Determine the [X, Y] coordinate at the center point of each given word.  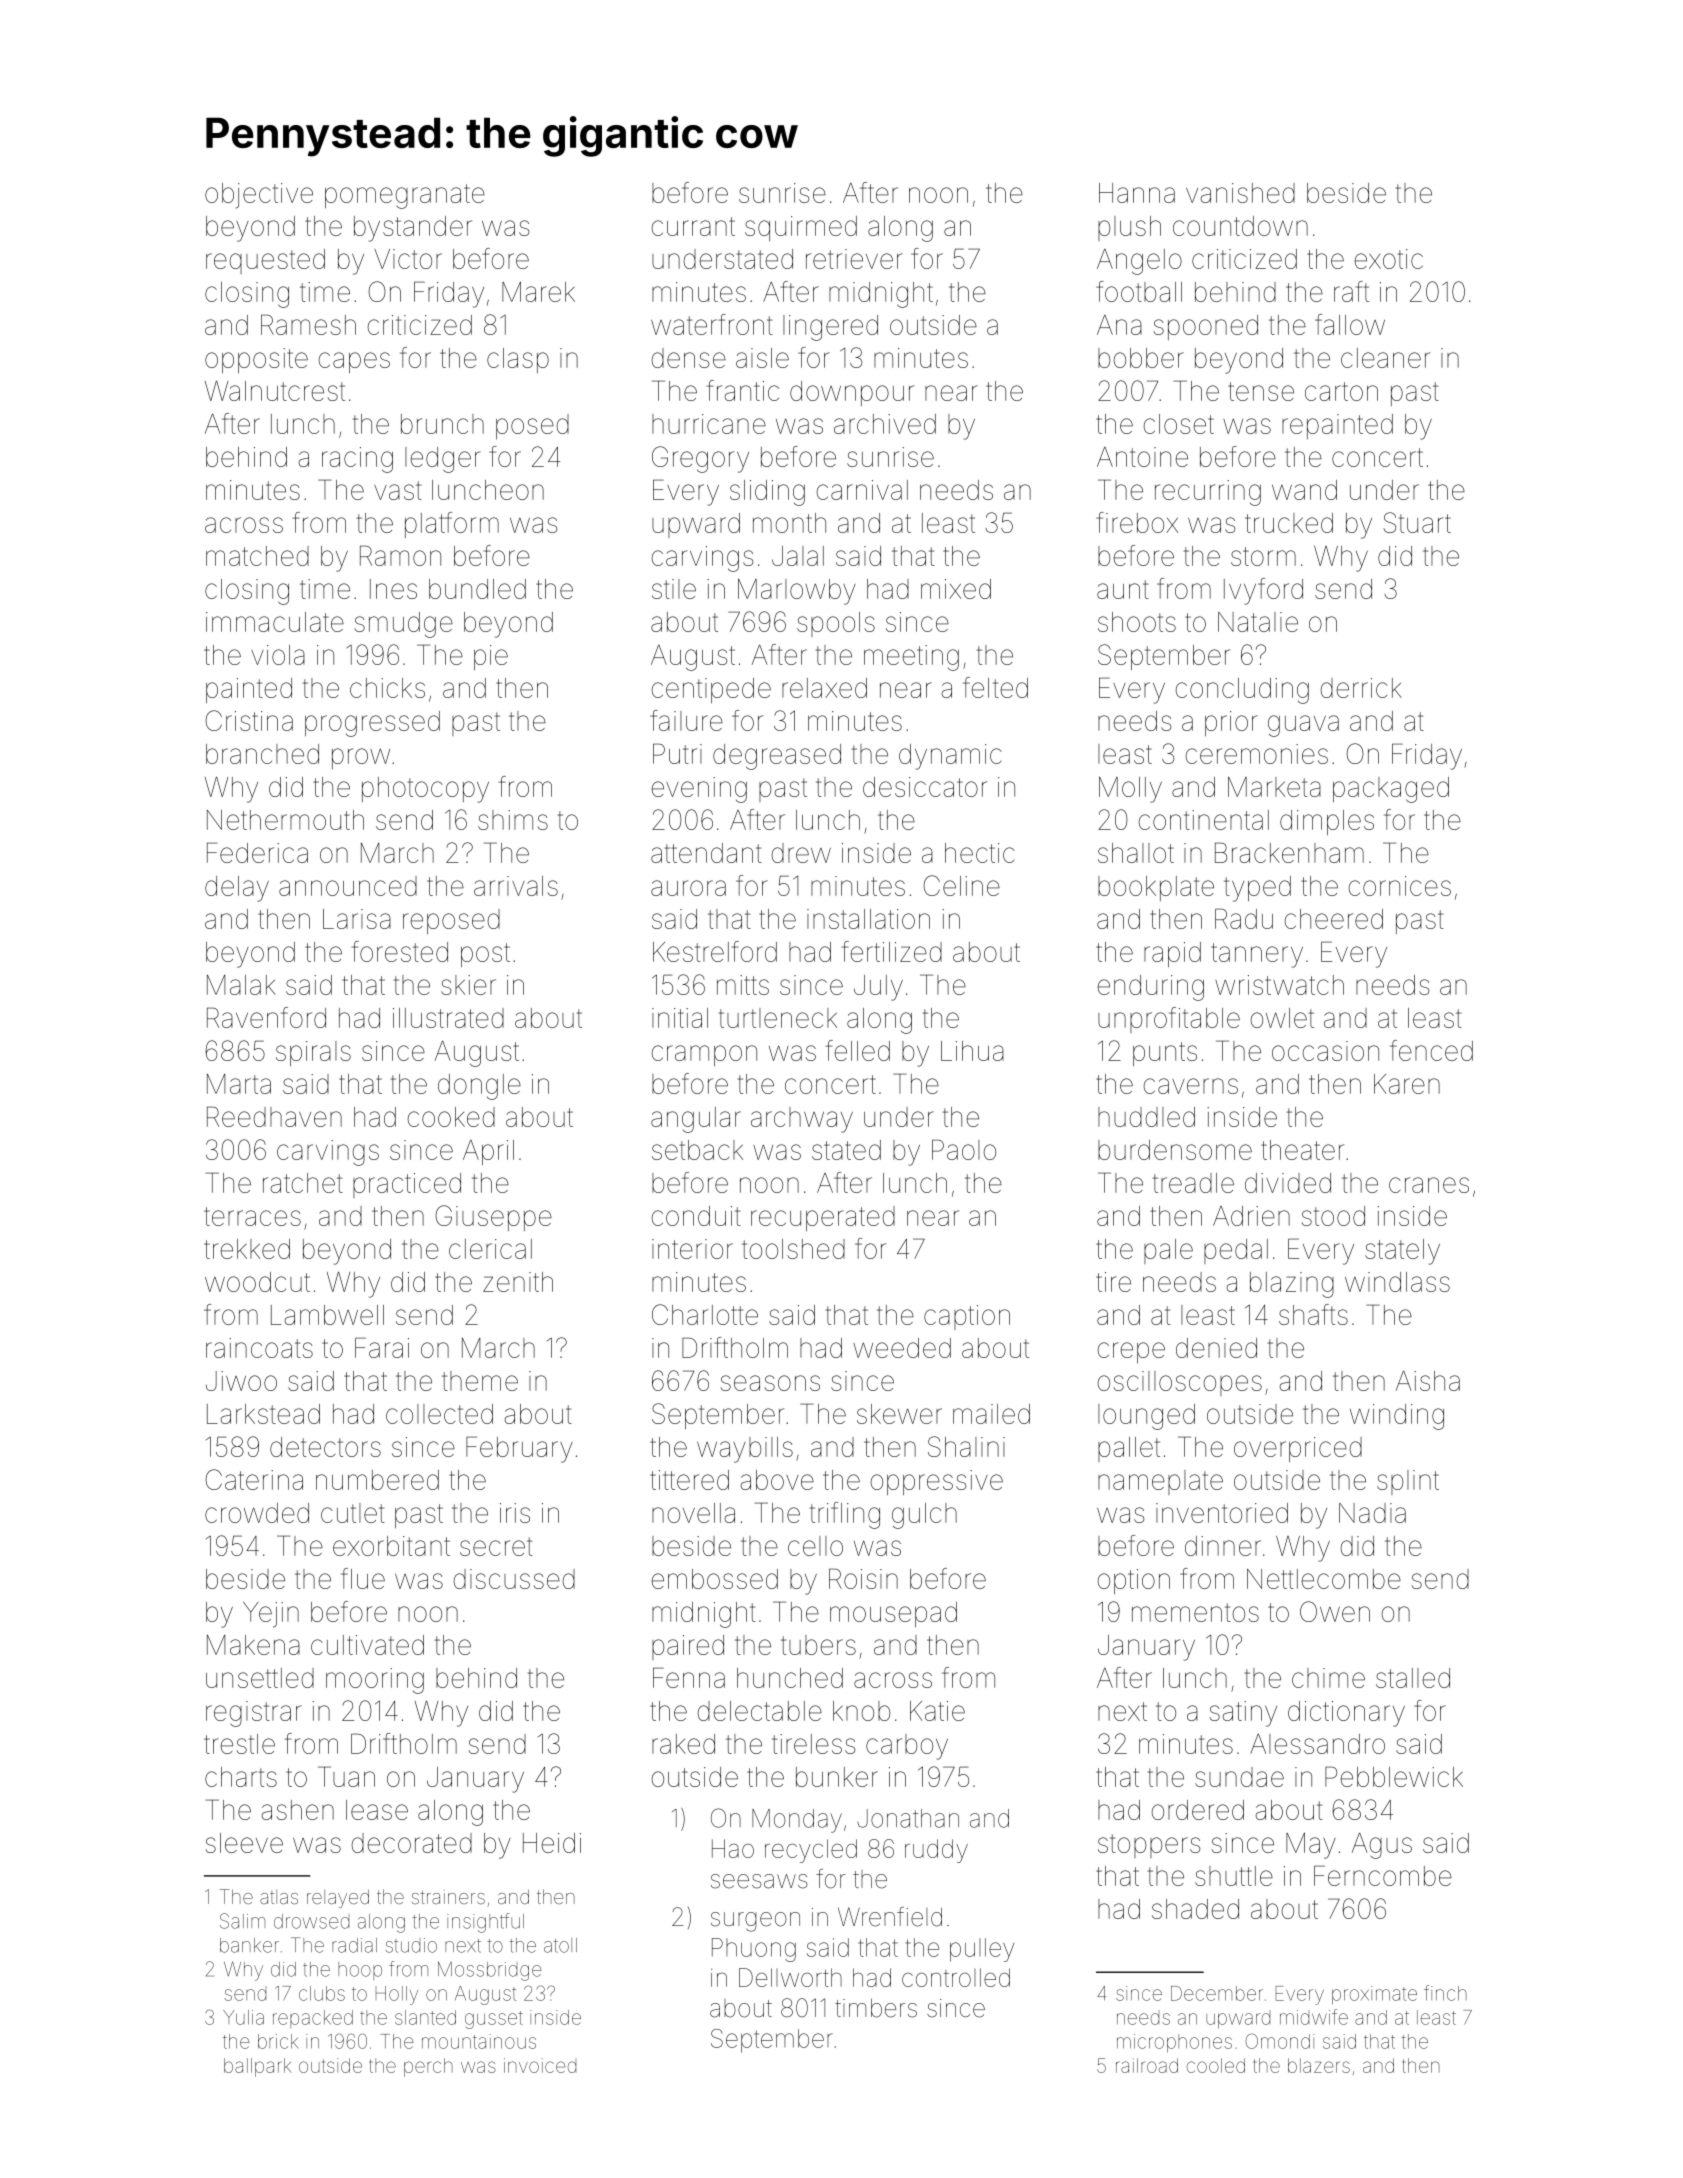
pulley [982, 1950]
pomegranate [405, 196]
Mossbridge [489, 1971]
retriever [854, 259]
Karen [1407, 1084]
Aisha [1428, 1381]
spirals [313, 1053]
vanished [1240, 193]
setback [697, 1150]
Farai [382, 1347]
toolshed [793, 1249]
